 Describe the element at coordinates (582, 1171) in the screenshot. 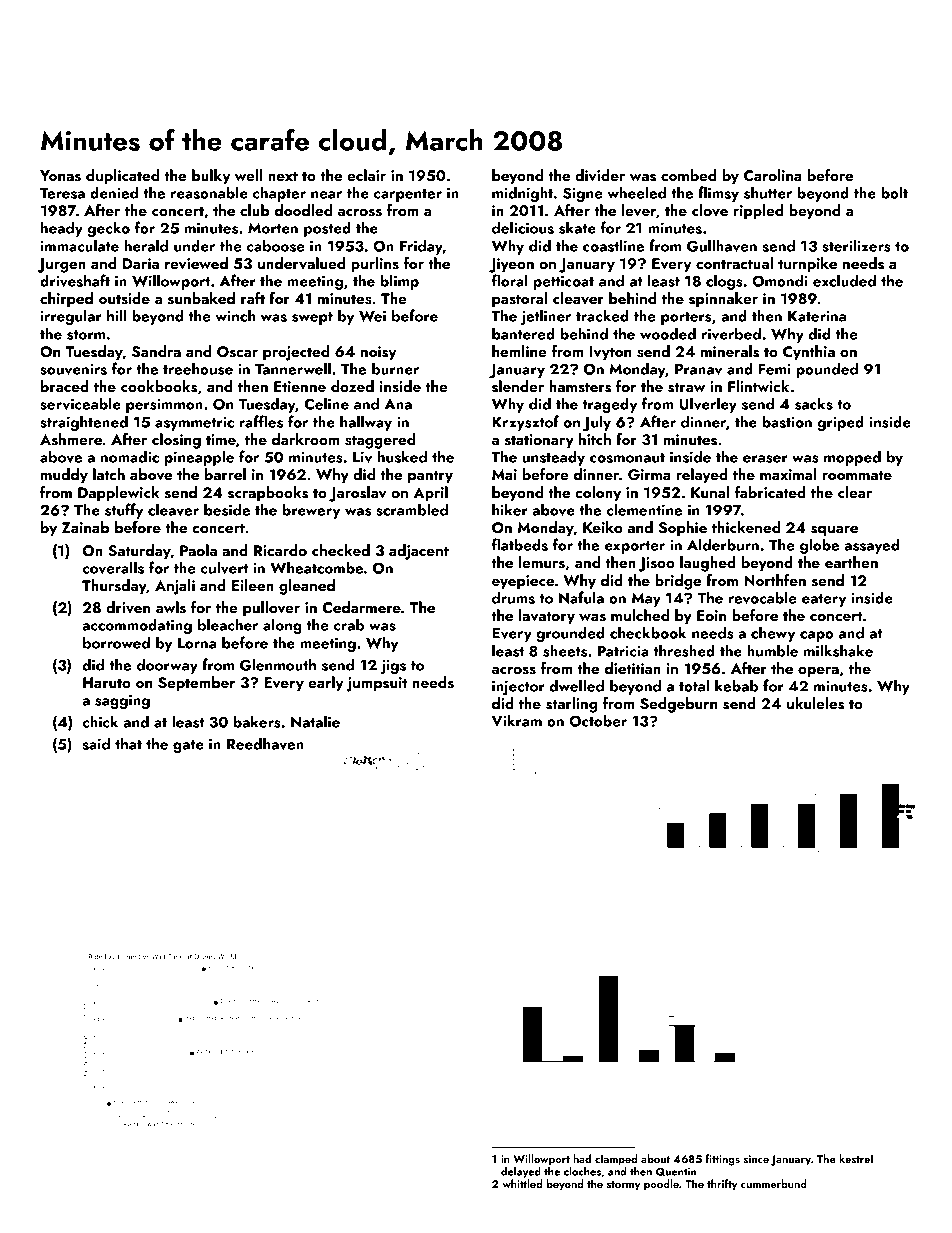

I see `cloches` at that location.
